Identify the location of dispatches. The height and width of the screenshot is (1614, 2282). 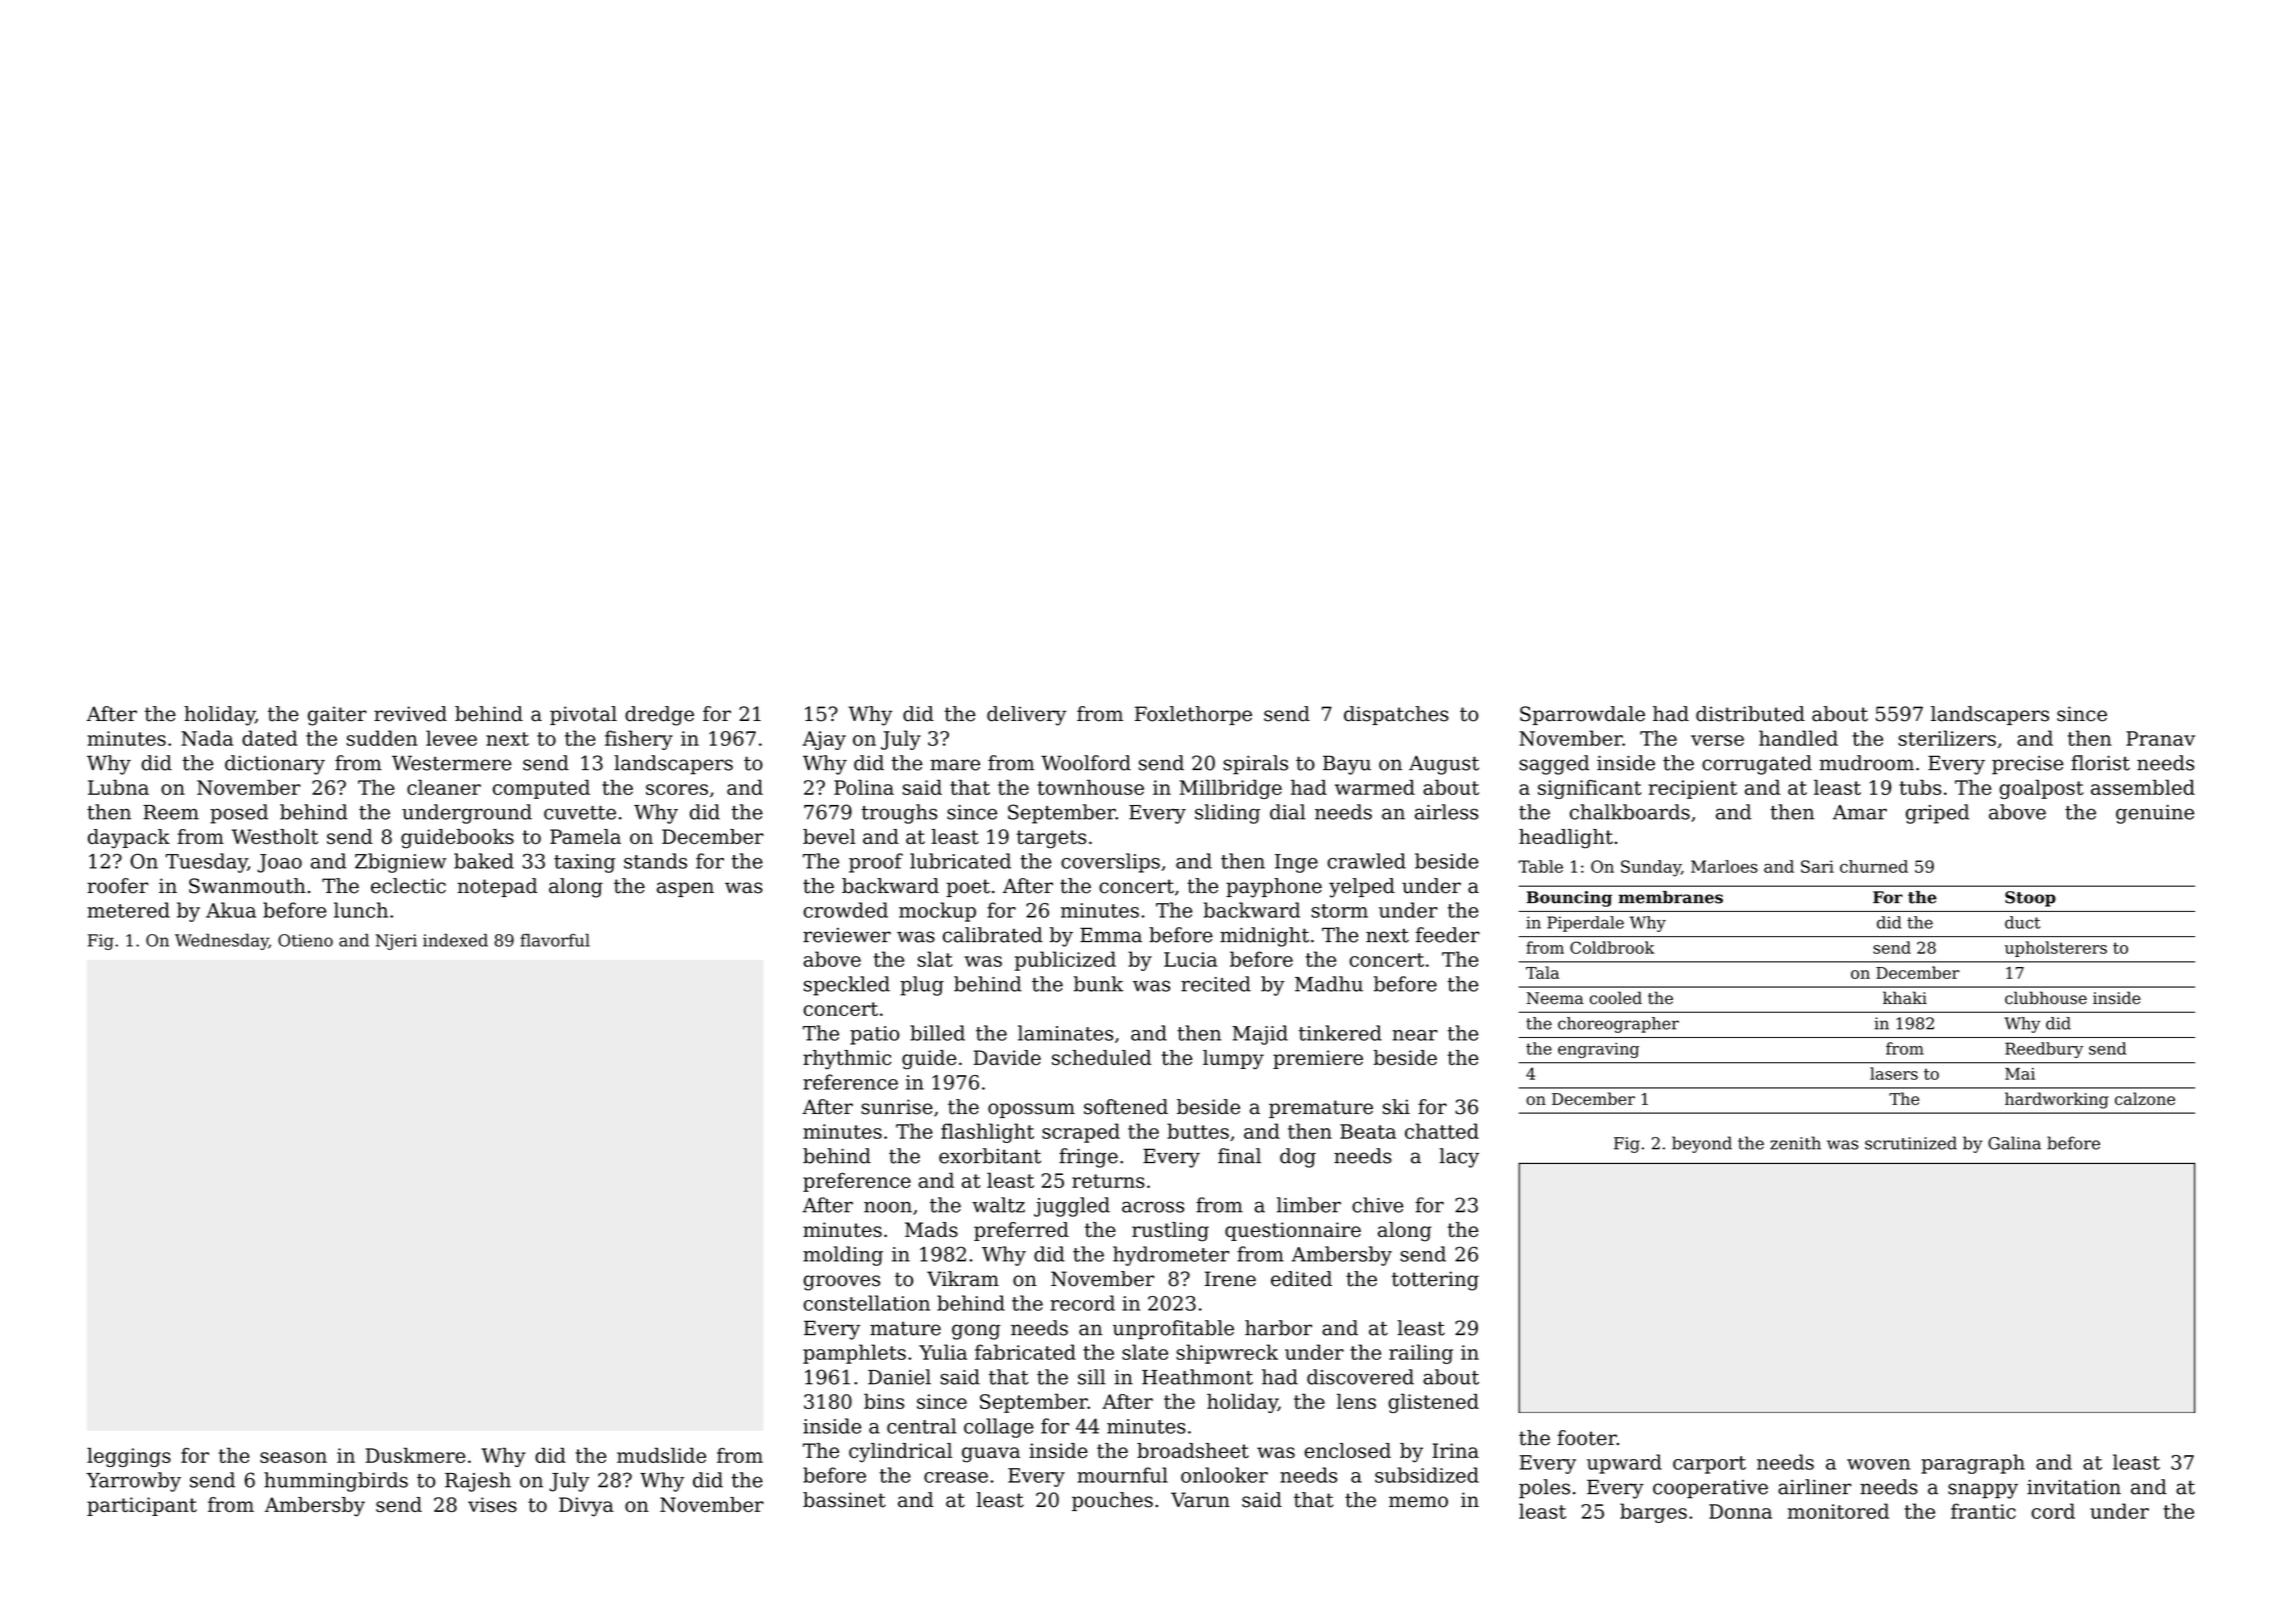
(1396, 715).
